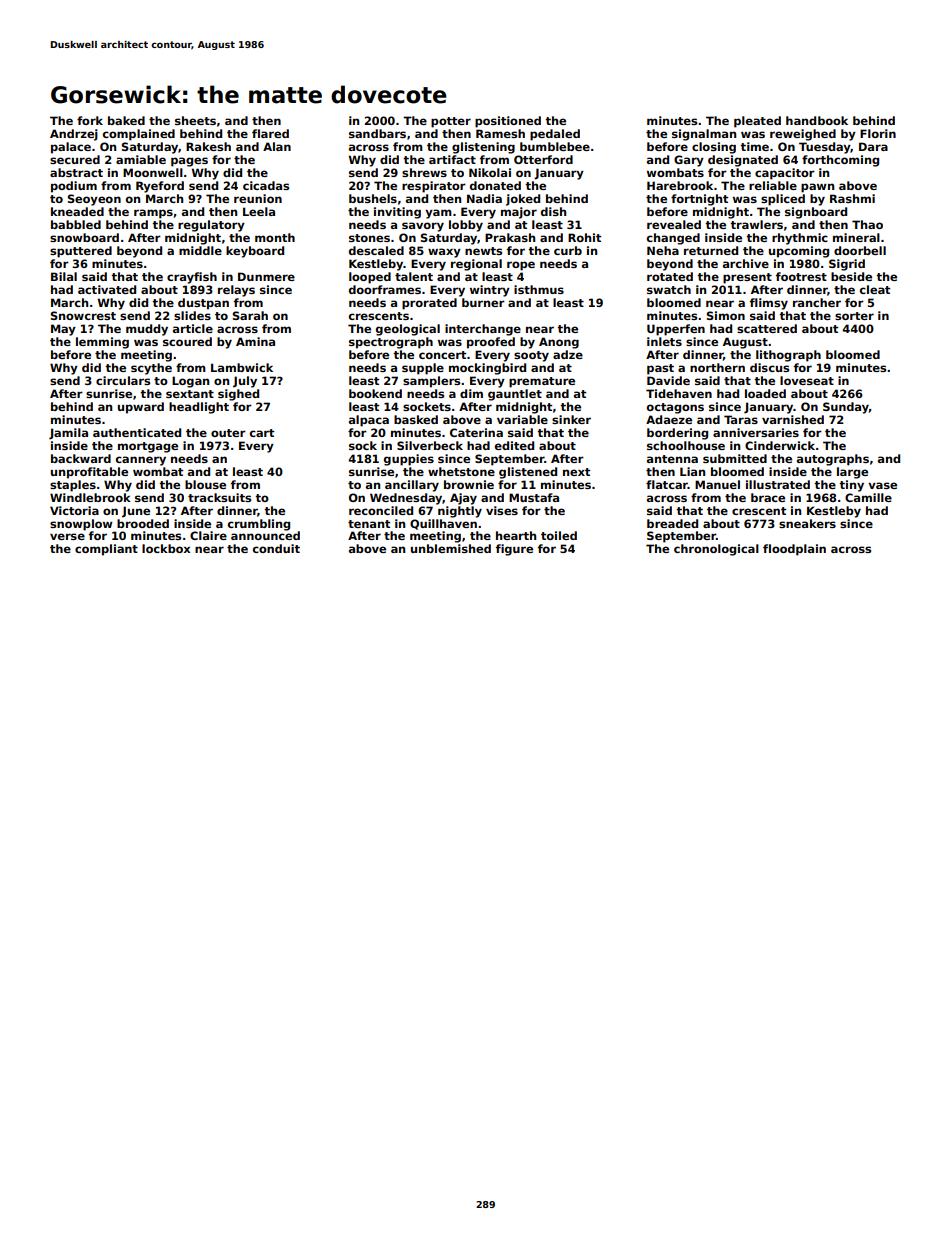  Describe the element at coordinates (166, 548) in the screenshot. I see `lockbox` at that location.
